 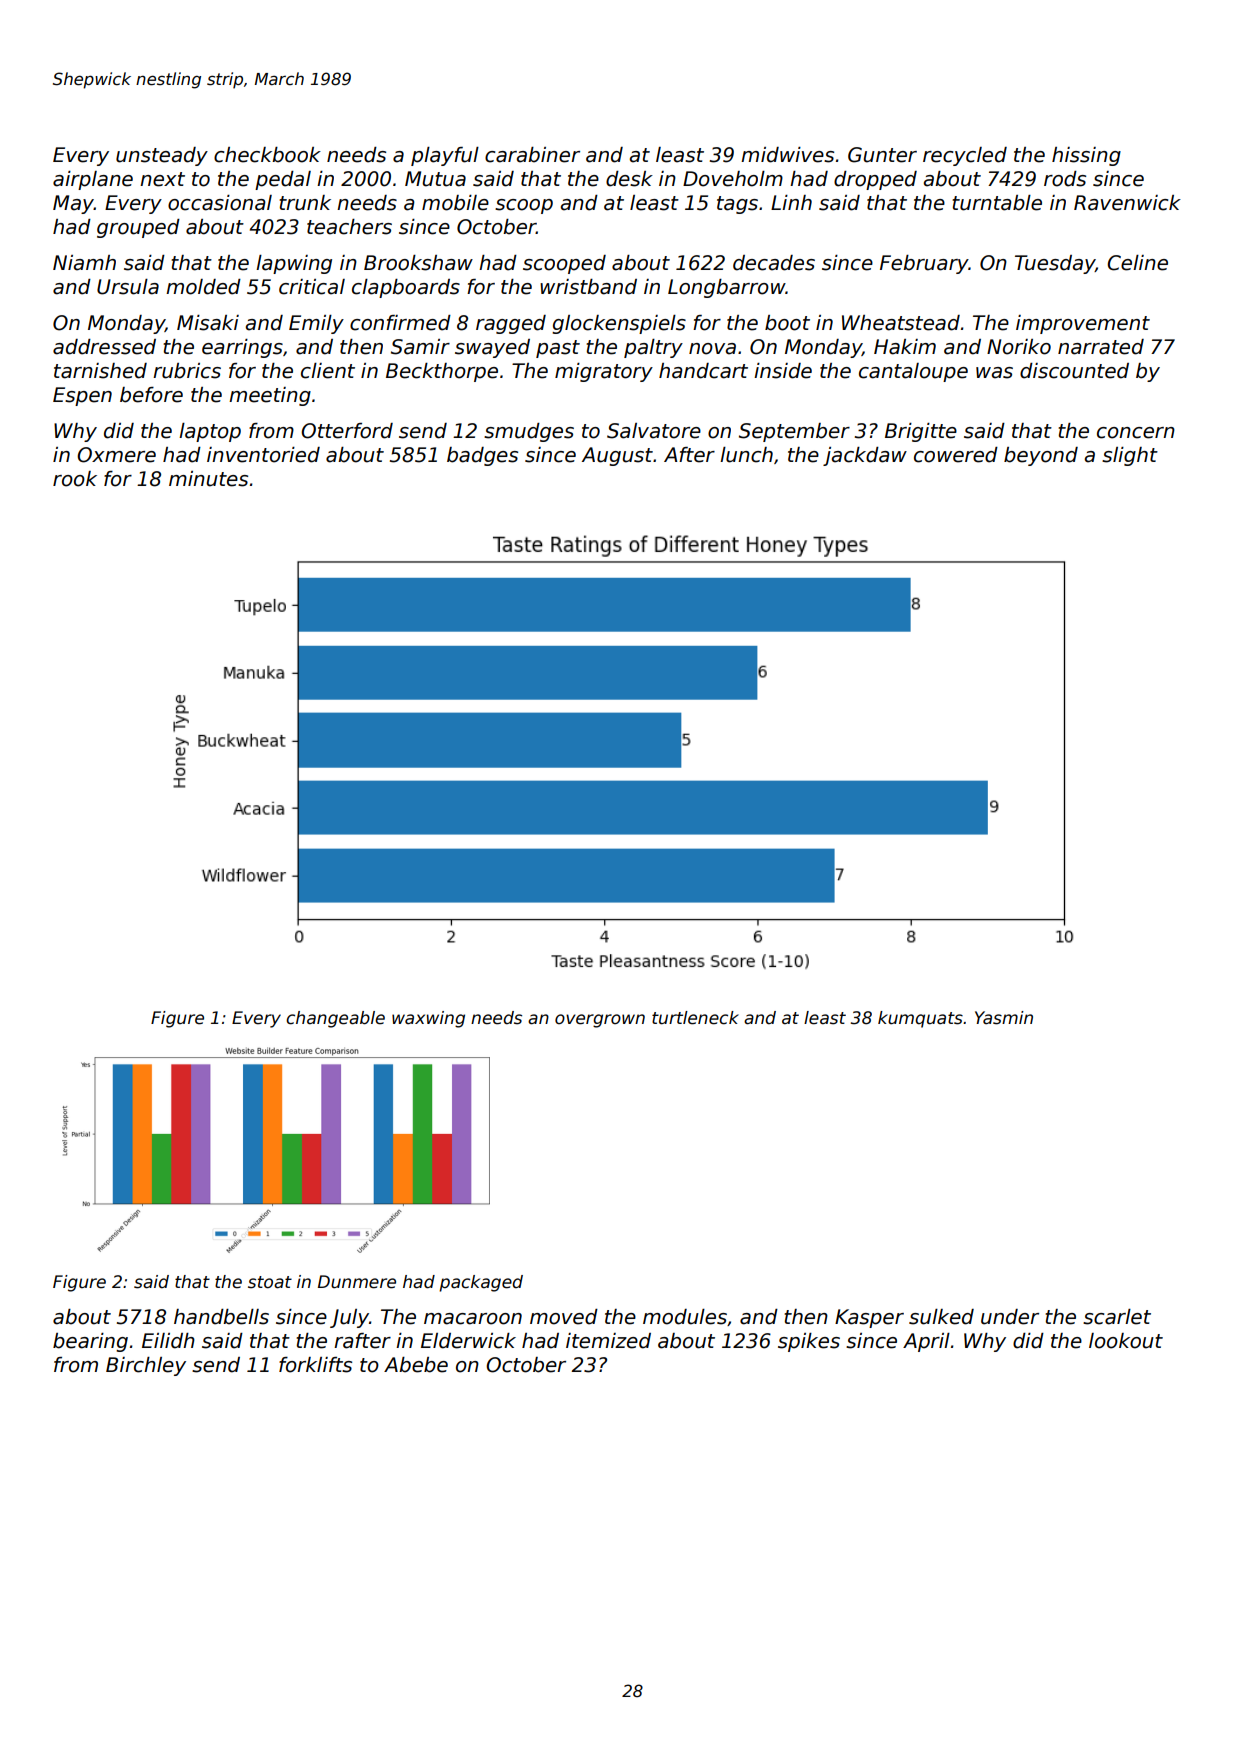 I want to click on changeable, so click(x=335, y=1019).
